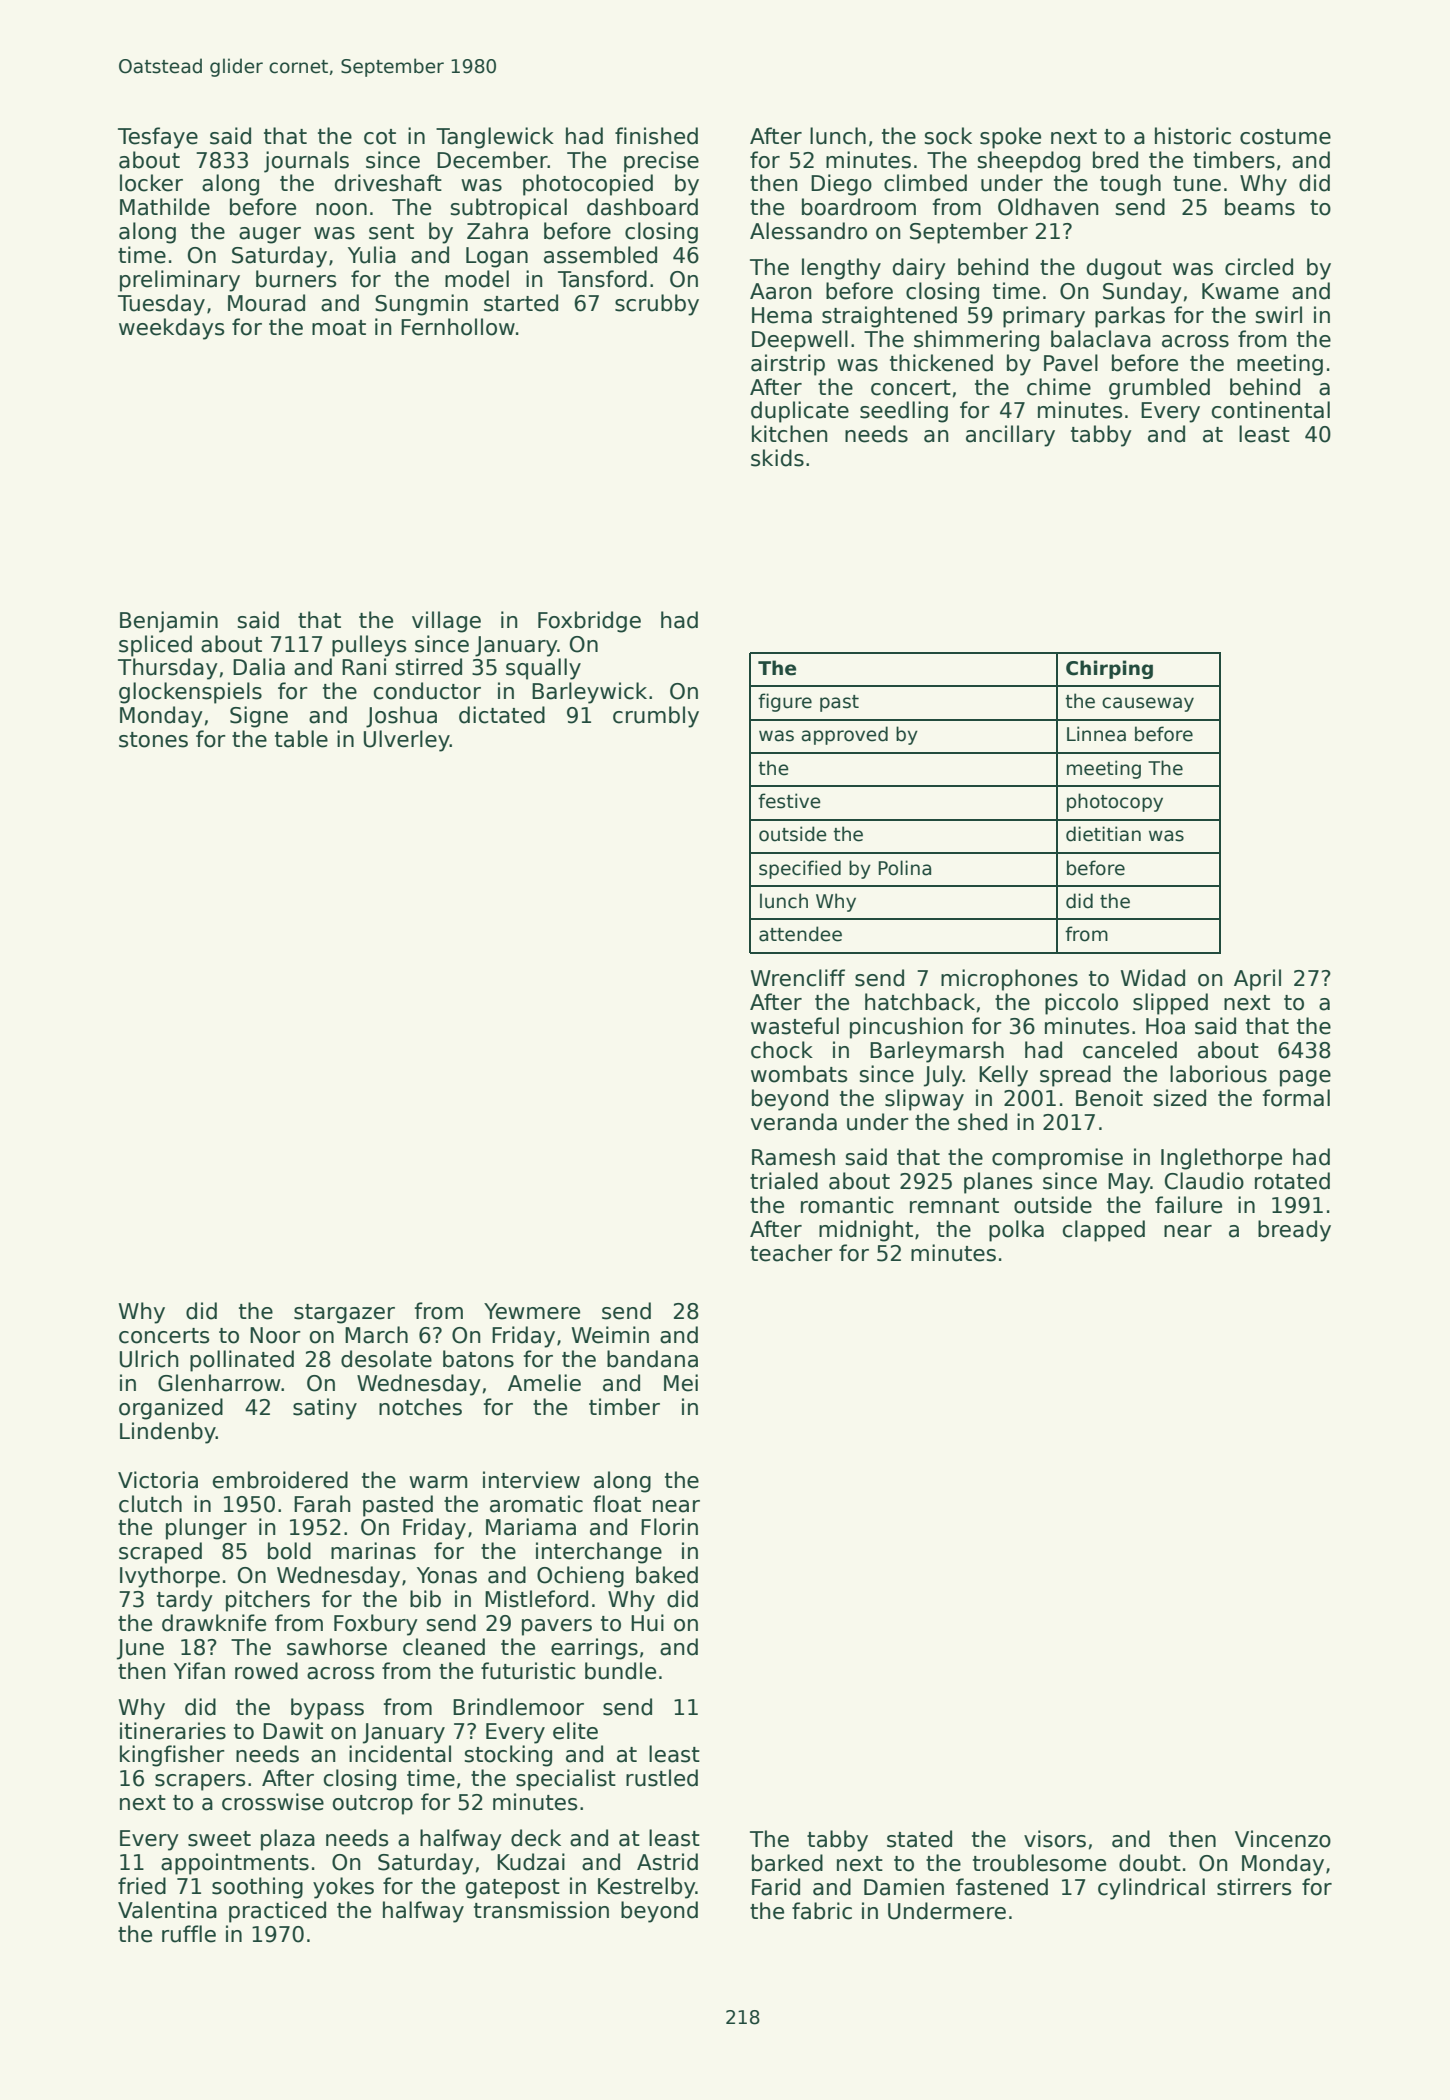 This screenshot has width=1450, height=2100. Describe the element at coordinates (521, 303) in the screenshot. I see `started` at that location.
